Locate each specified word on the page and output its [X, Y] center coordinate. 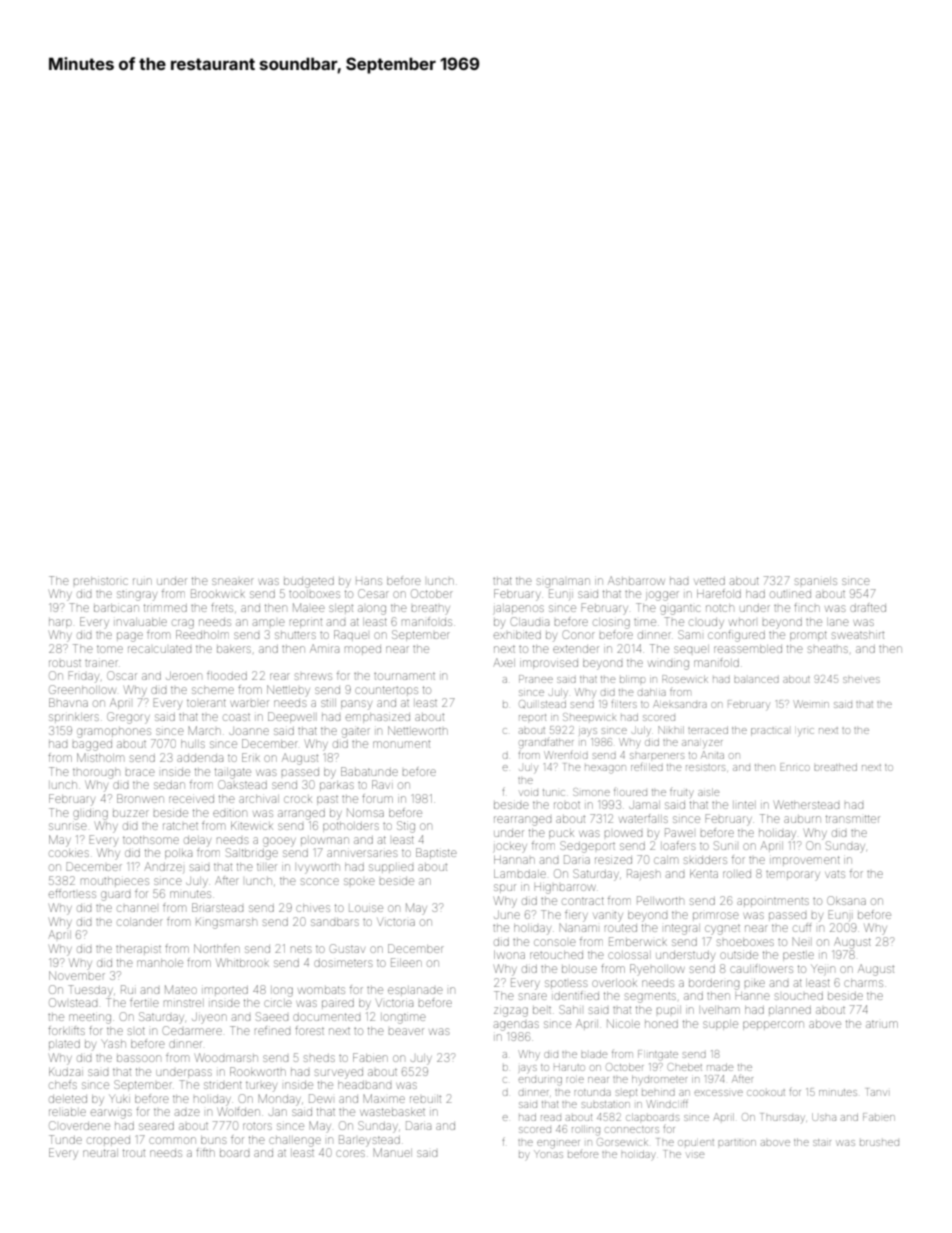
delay [197, 842]
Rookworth [258, 1071]
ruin [142, 581]
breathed [835, 767]
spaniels [816, 581]
